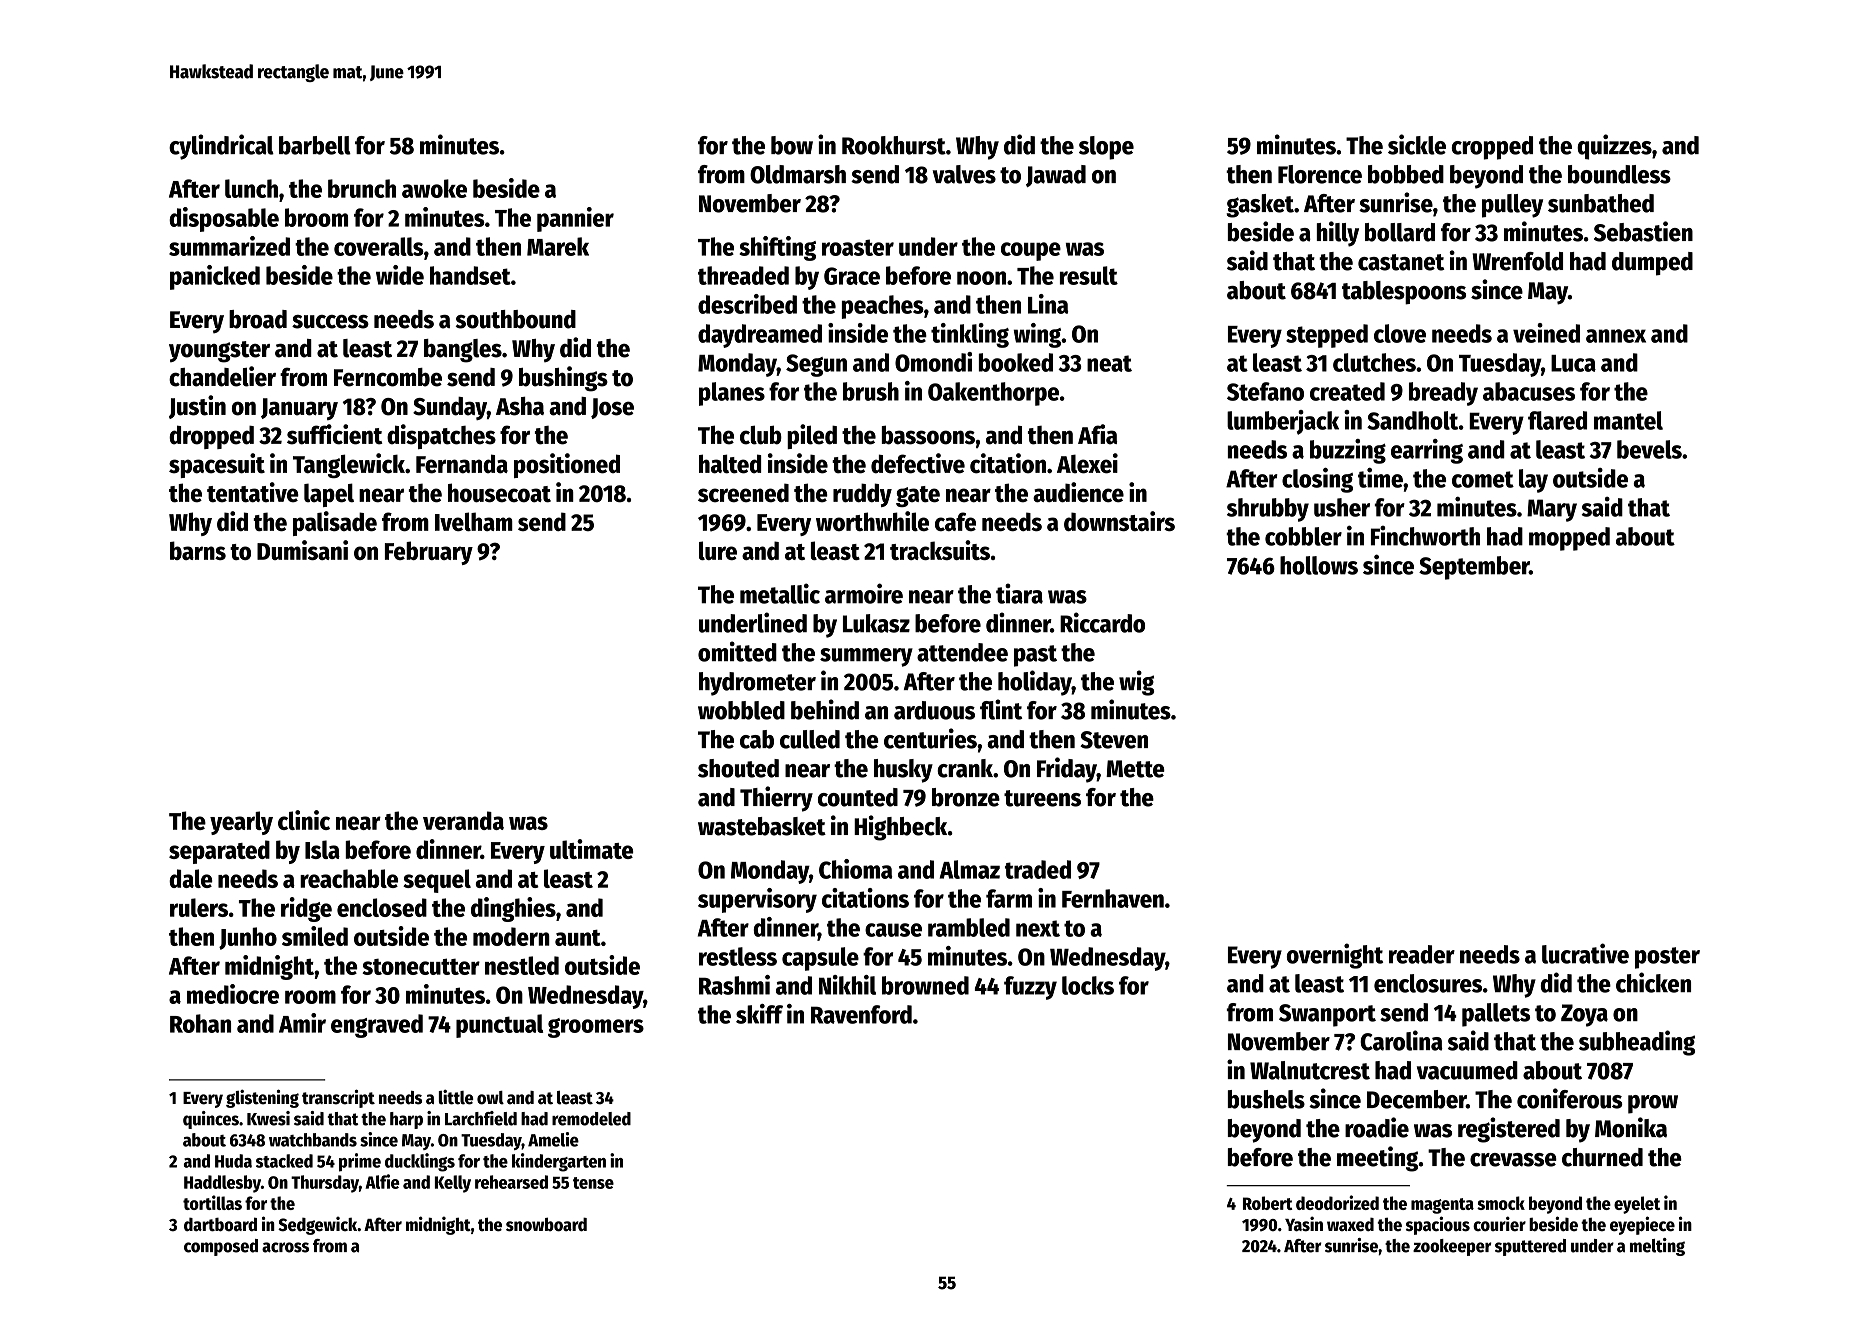 This document has height=1326, width=1876. Describe the element at coordinates (253, 492) in the document. I see `tentative` at that location.
